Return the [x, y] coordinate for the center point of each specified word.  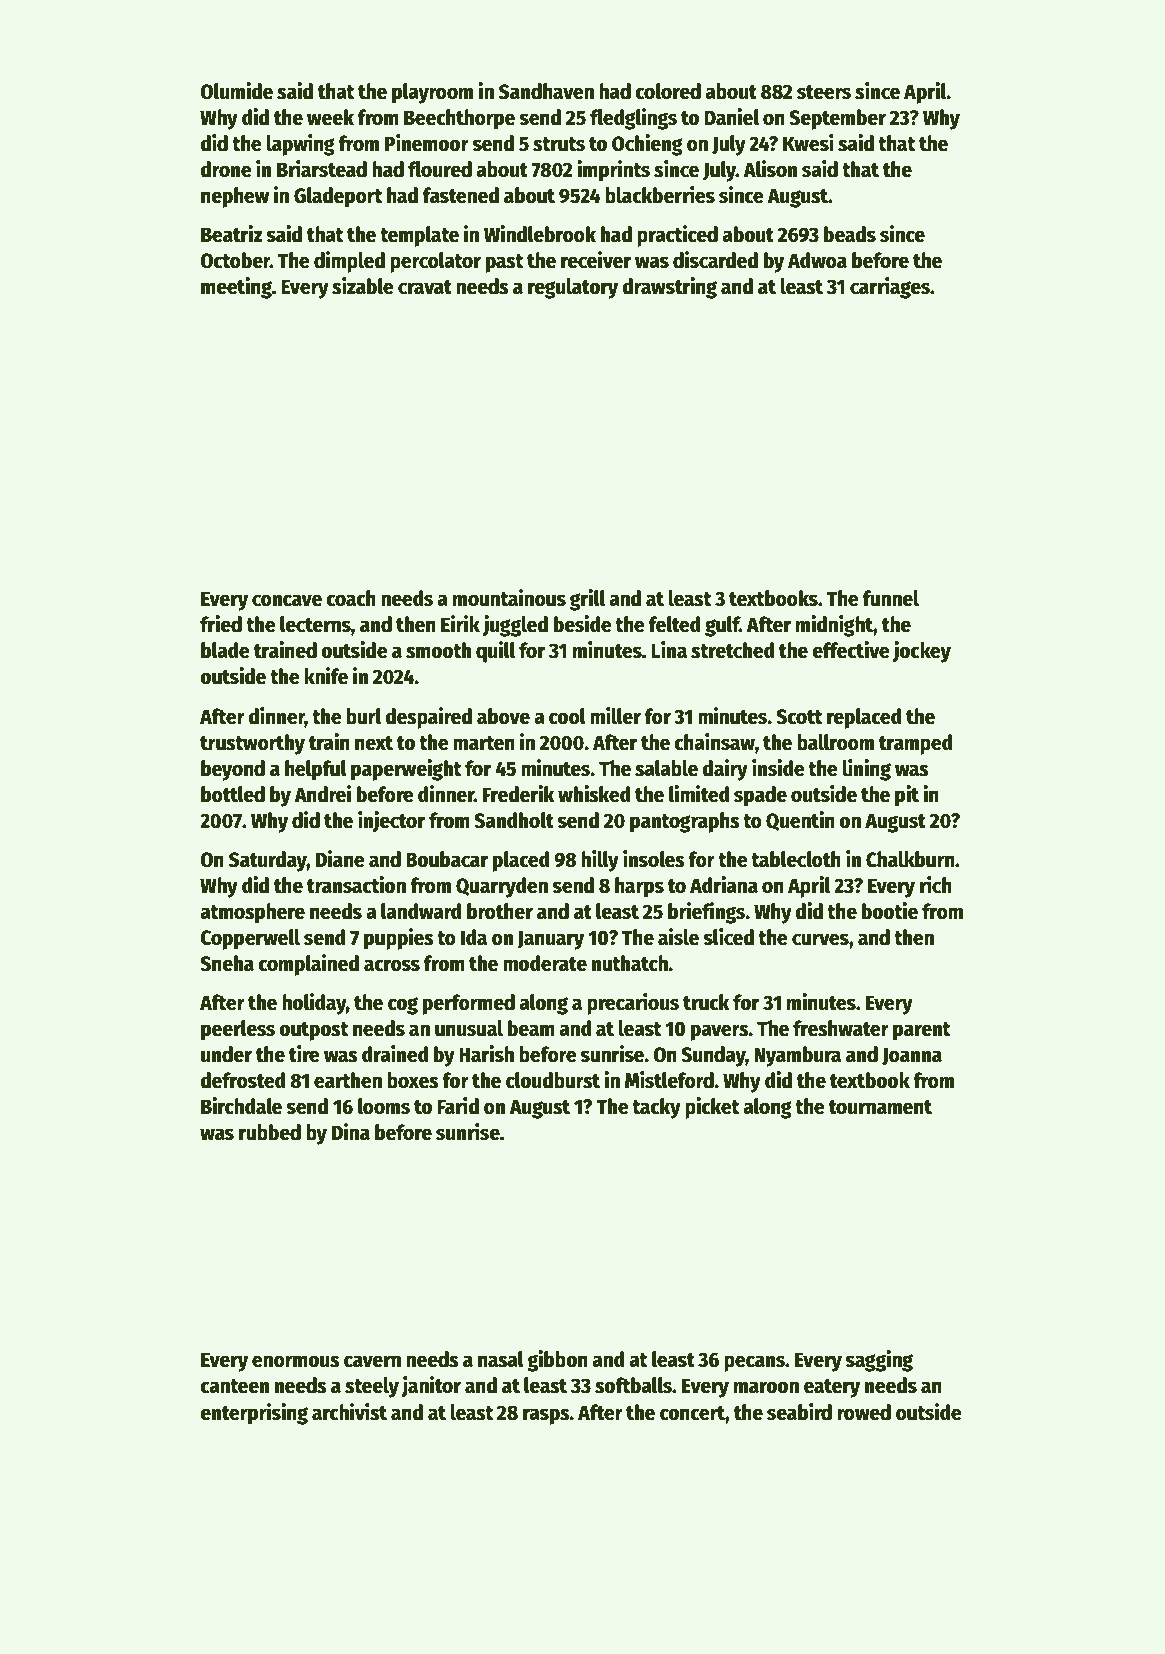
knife [326, 676]
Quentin [800, 821]
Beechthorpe [459, 119]
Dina [351, 1132]
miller [615, 716]
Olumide [236, 91]
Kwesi [808, 143]
